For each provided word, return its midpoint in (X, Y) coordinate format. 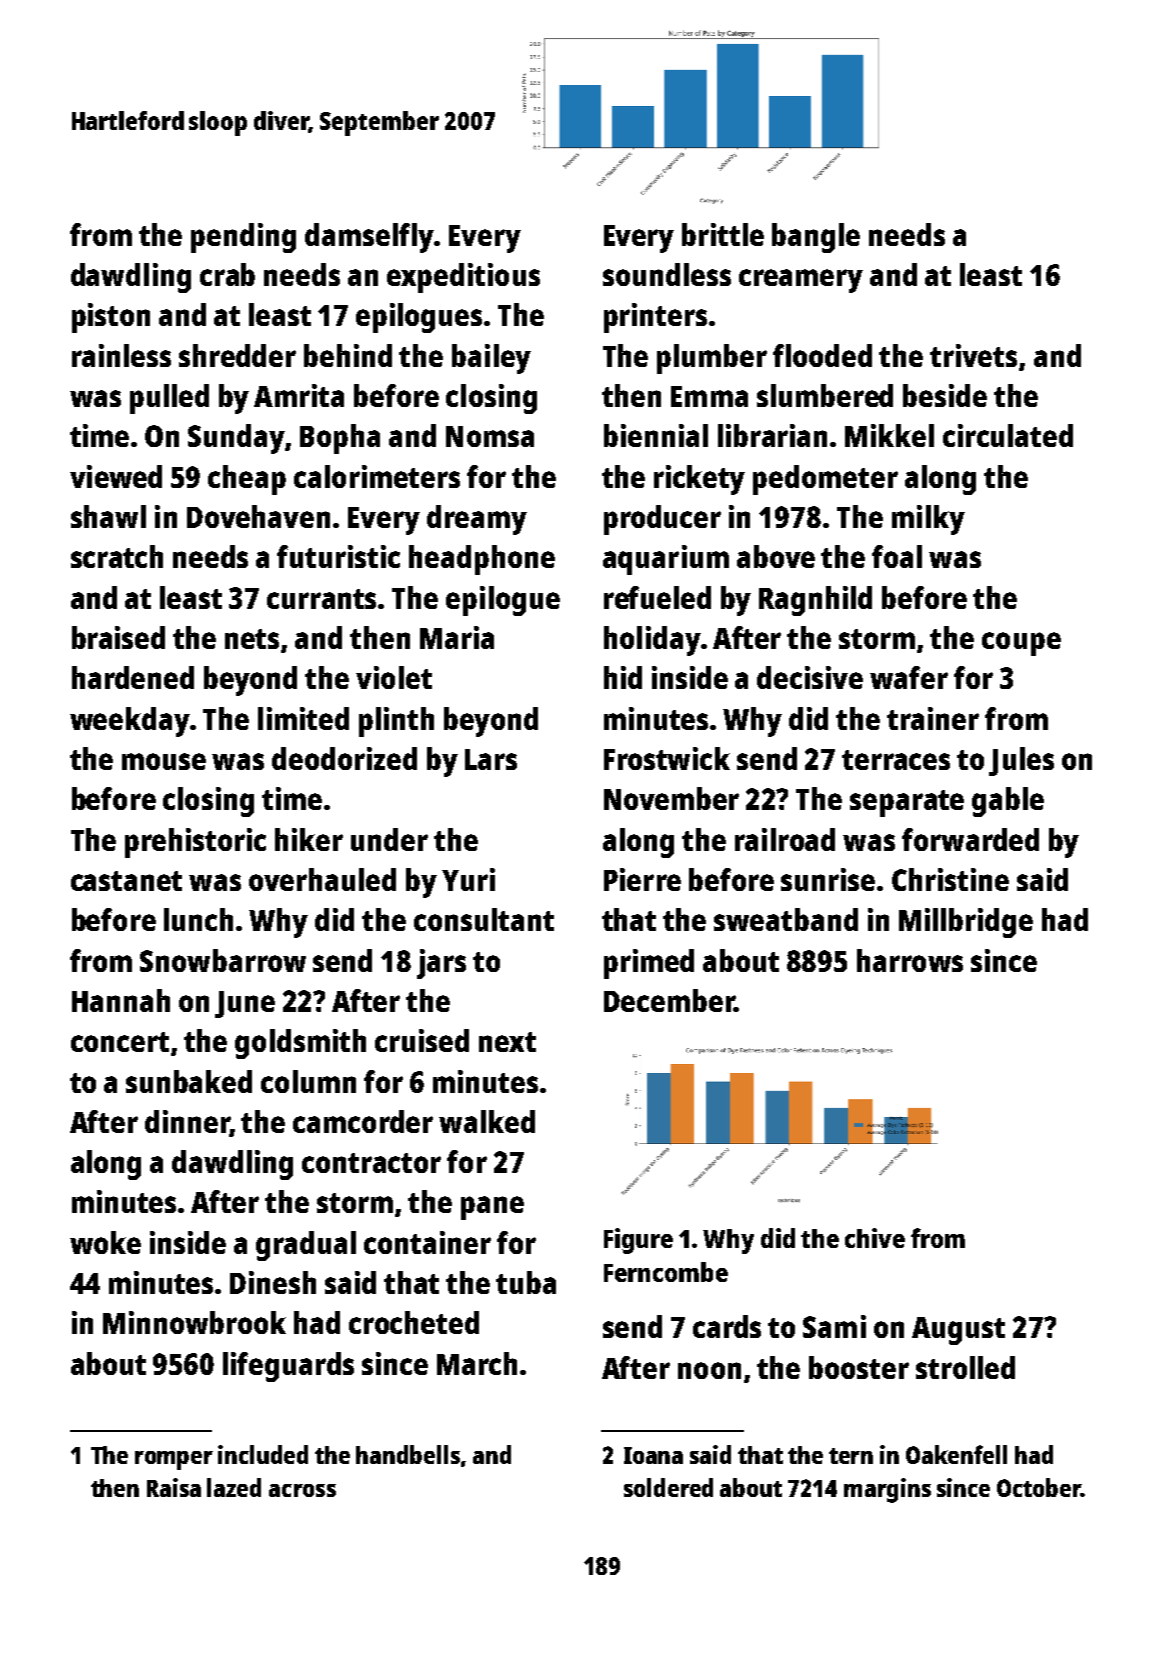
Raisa (174, 1487)
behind (348, 355)
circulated (1008, 435)
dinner (187, 1121)
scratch (117, 556)
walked (487, 1121)
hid (623, 677)
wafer (909, 677)
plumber (712, 359)
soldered (668, 1487)
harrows (910, 960)
